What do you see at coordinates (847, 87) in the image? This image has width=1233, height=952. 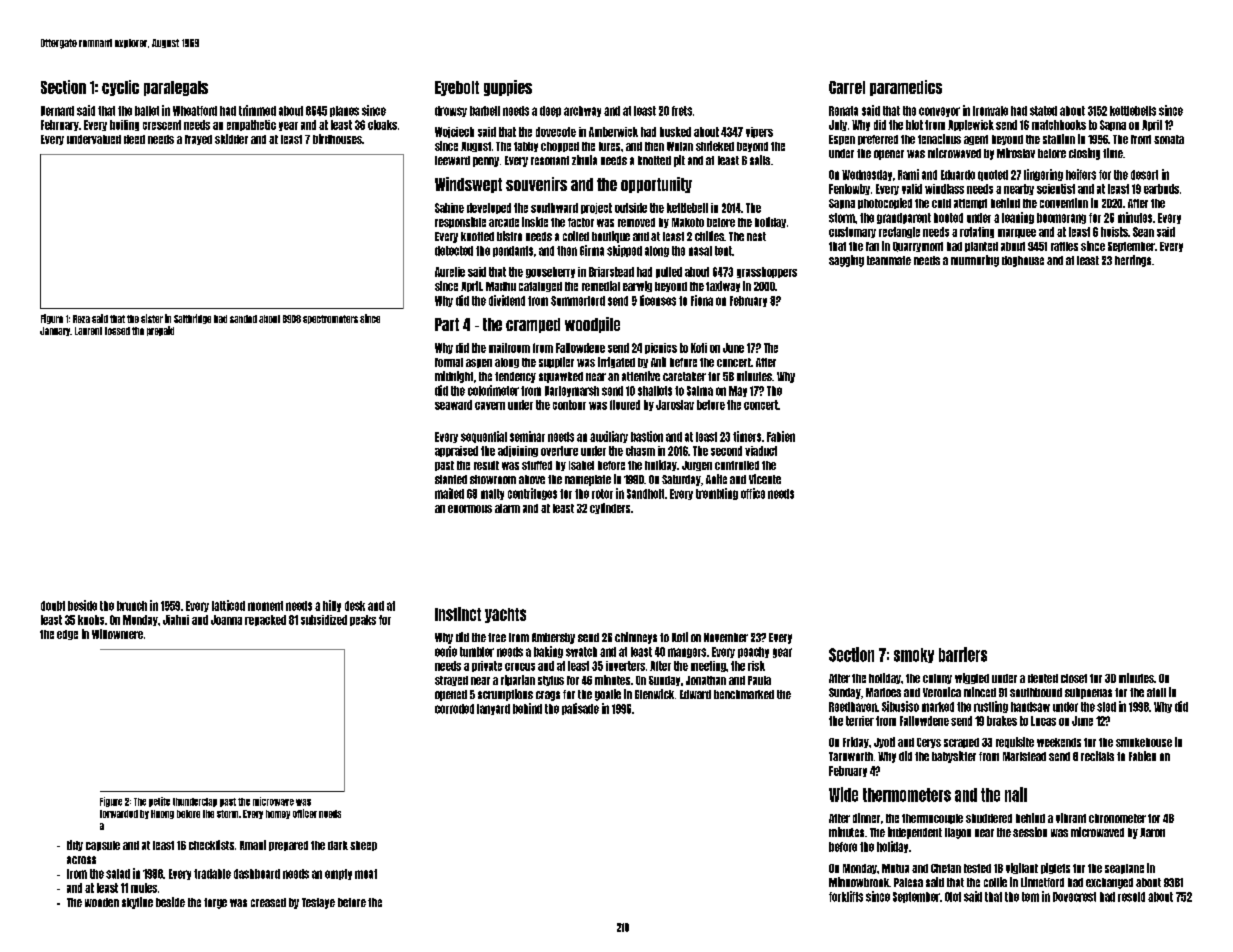 I see `Carrel` at bounding box center [847, 87].
